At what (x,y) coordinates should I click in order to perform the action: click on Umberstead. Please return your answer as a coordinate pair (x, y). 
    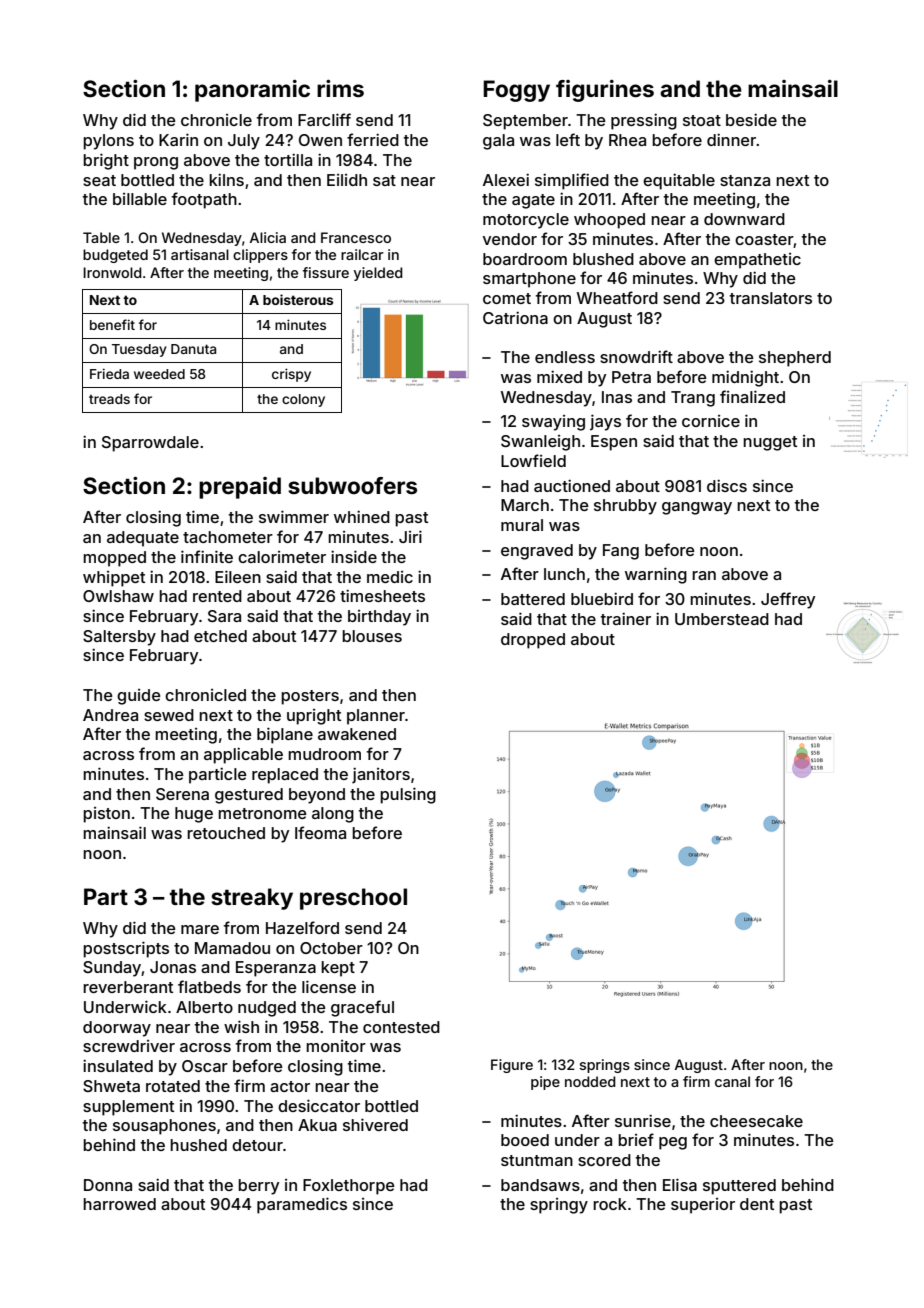
    Looking at the image, I should click on (722, 619).
